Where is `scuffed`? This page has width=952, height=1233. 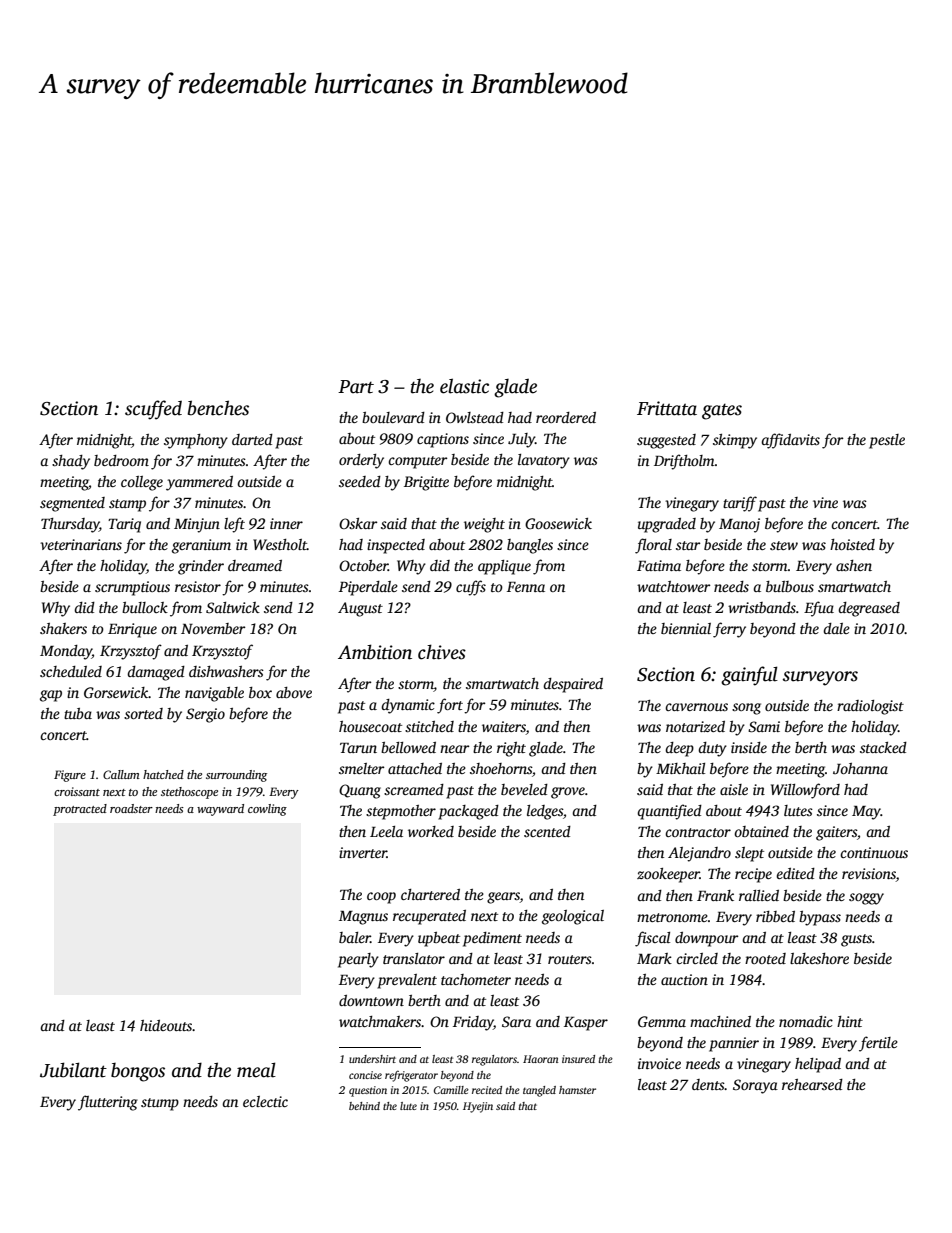 scuffed is located at coordinates (153, 410).
